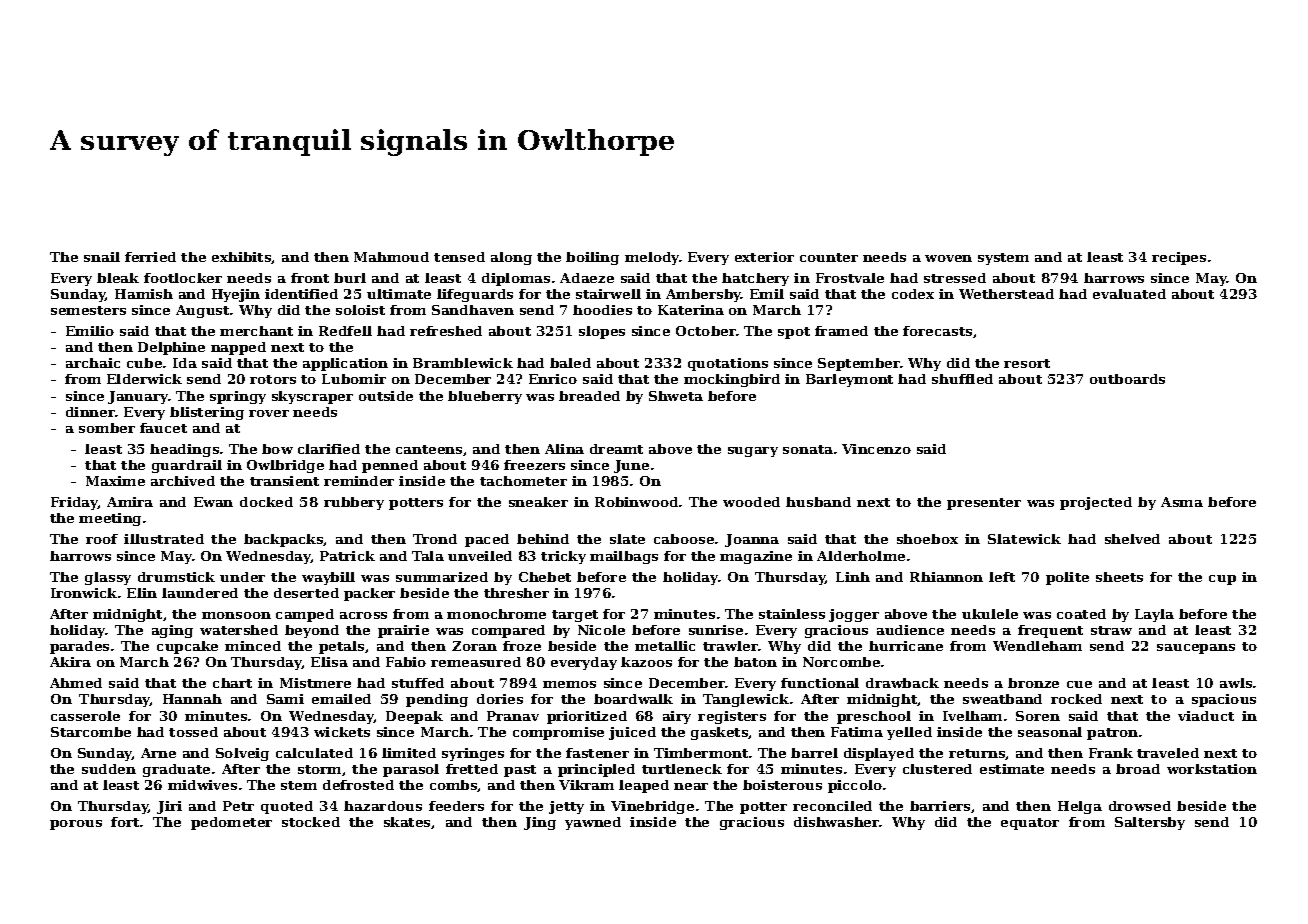  I want to click on parades, so click(79, 647).
